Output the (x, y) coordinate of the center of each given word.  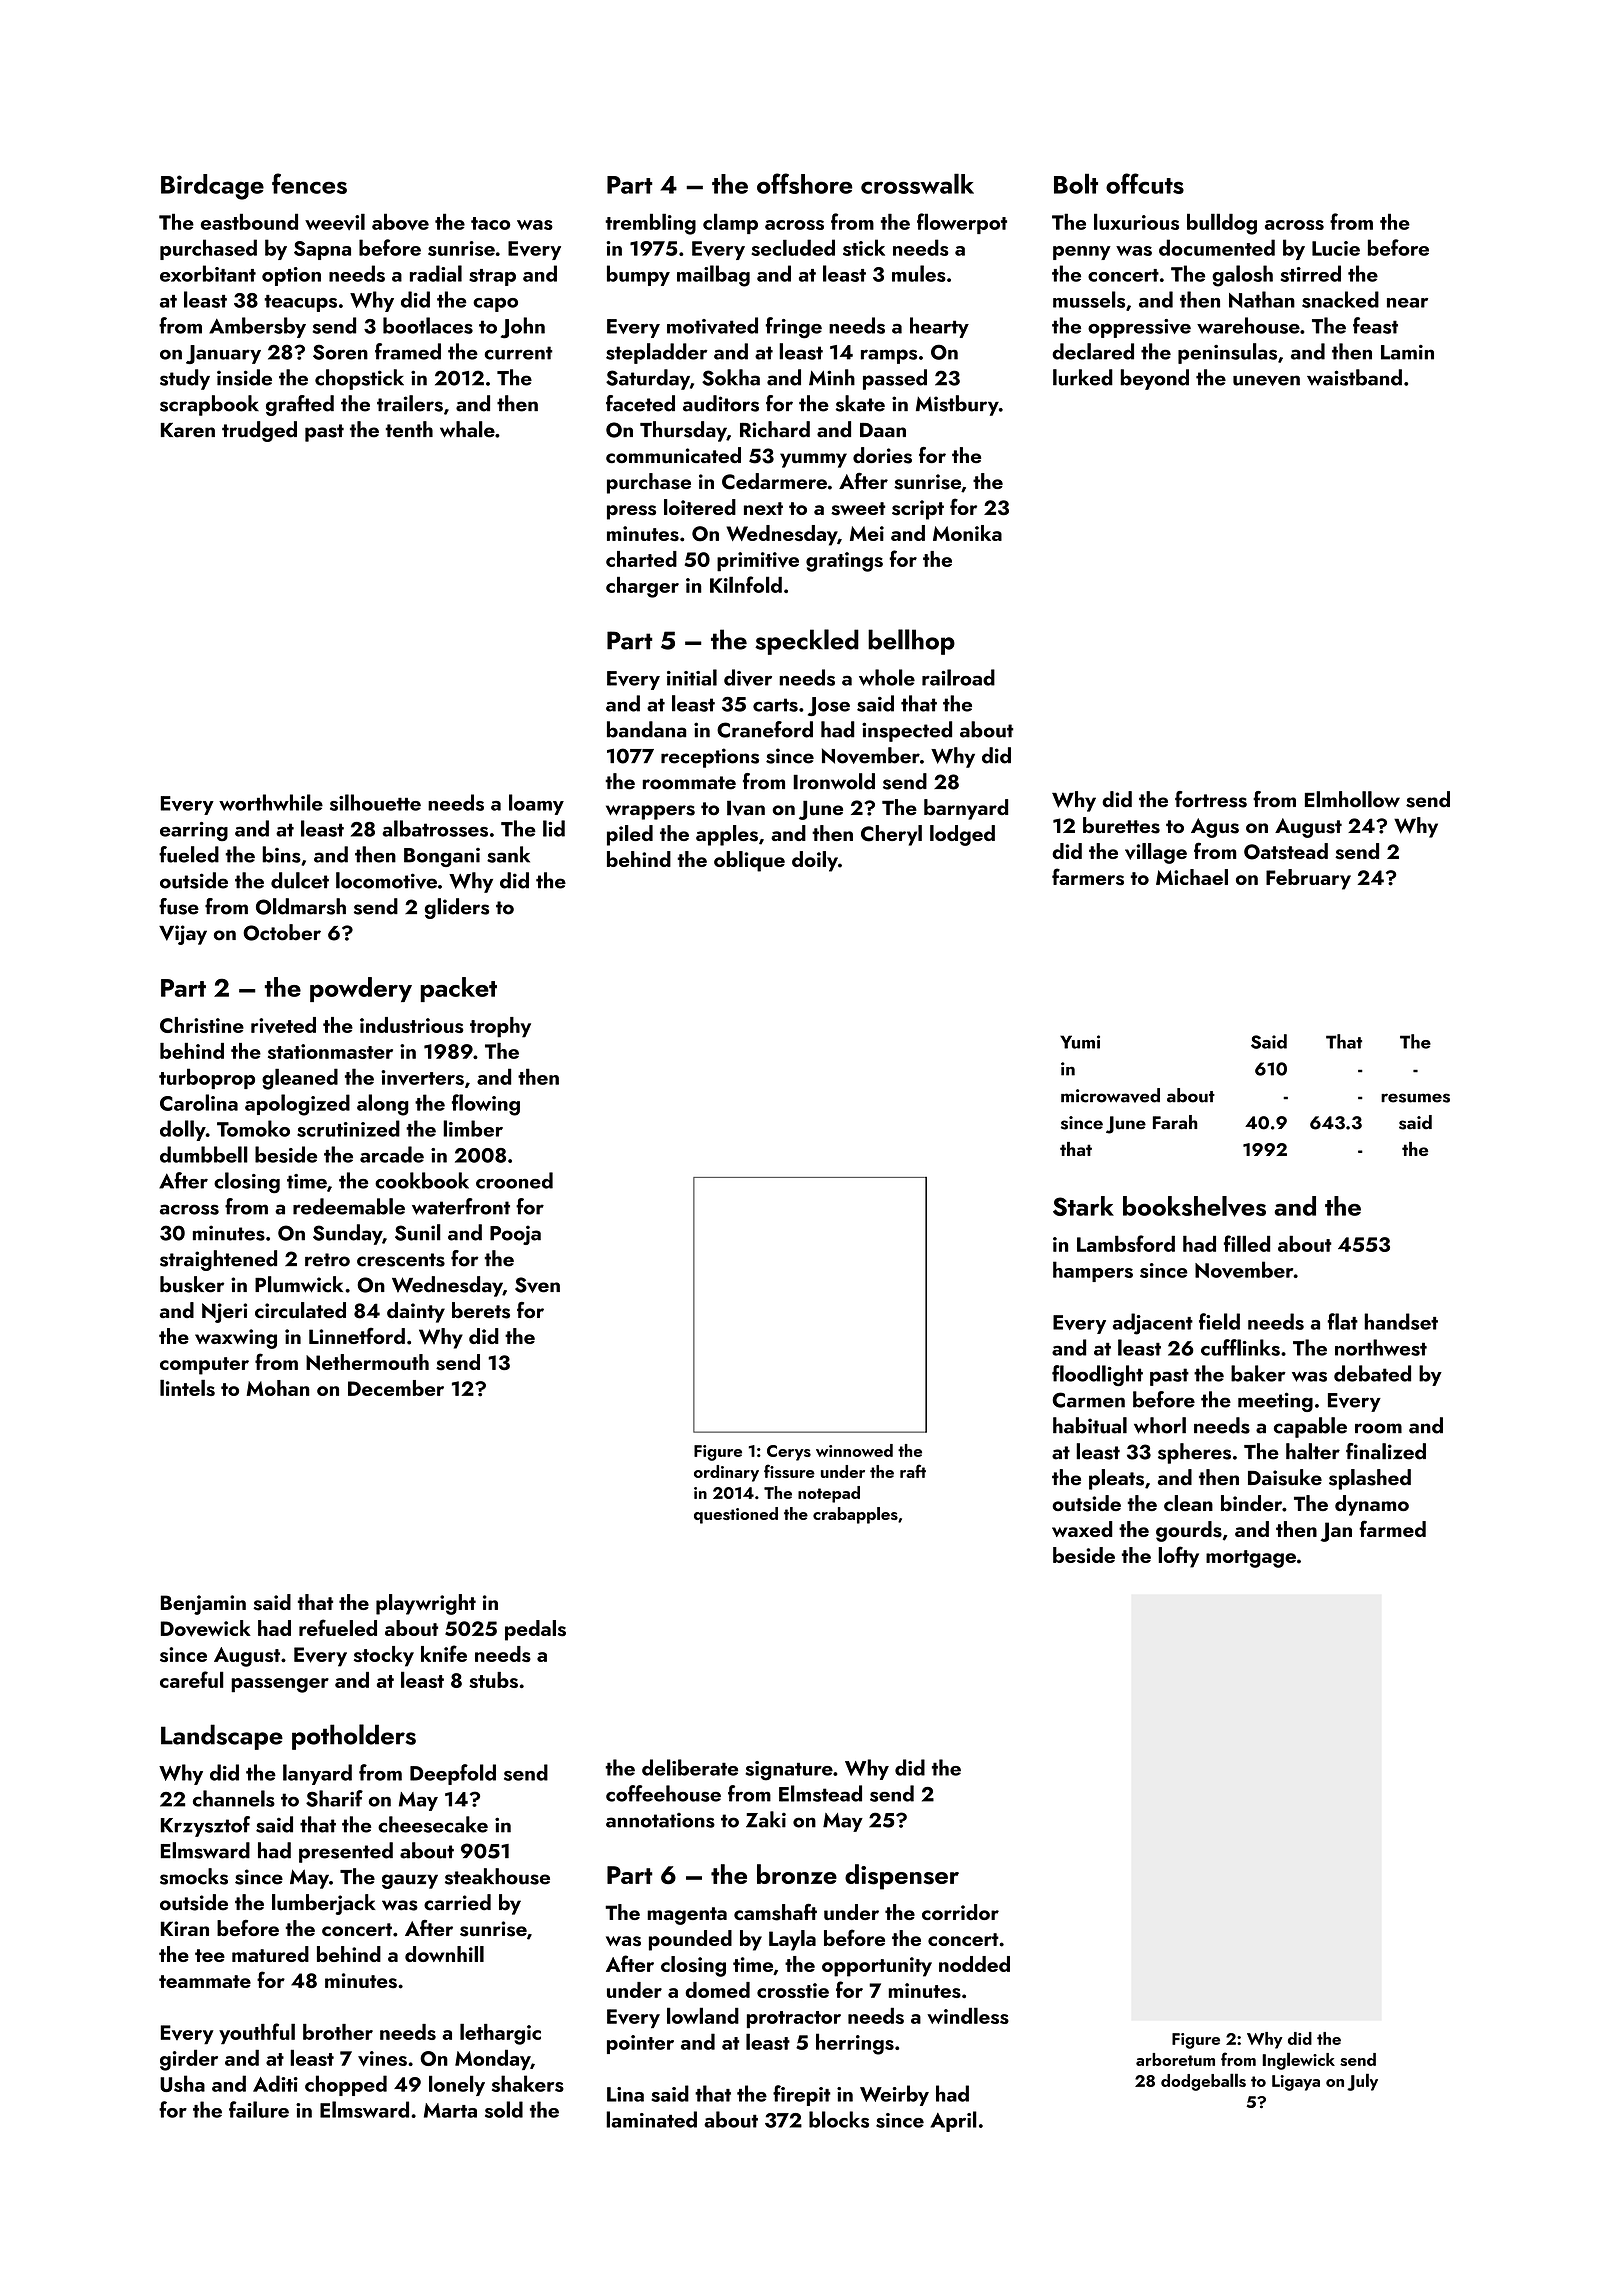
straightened (218, 1260)
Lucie (1336, 248)
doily (815, 861)
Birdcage (212, 187)
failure (259, 2109)
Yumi (1080, 1042)
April (953, 2121)
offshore (805, 183)
